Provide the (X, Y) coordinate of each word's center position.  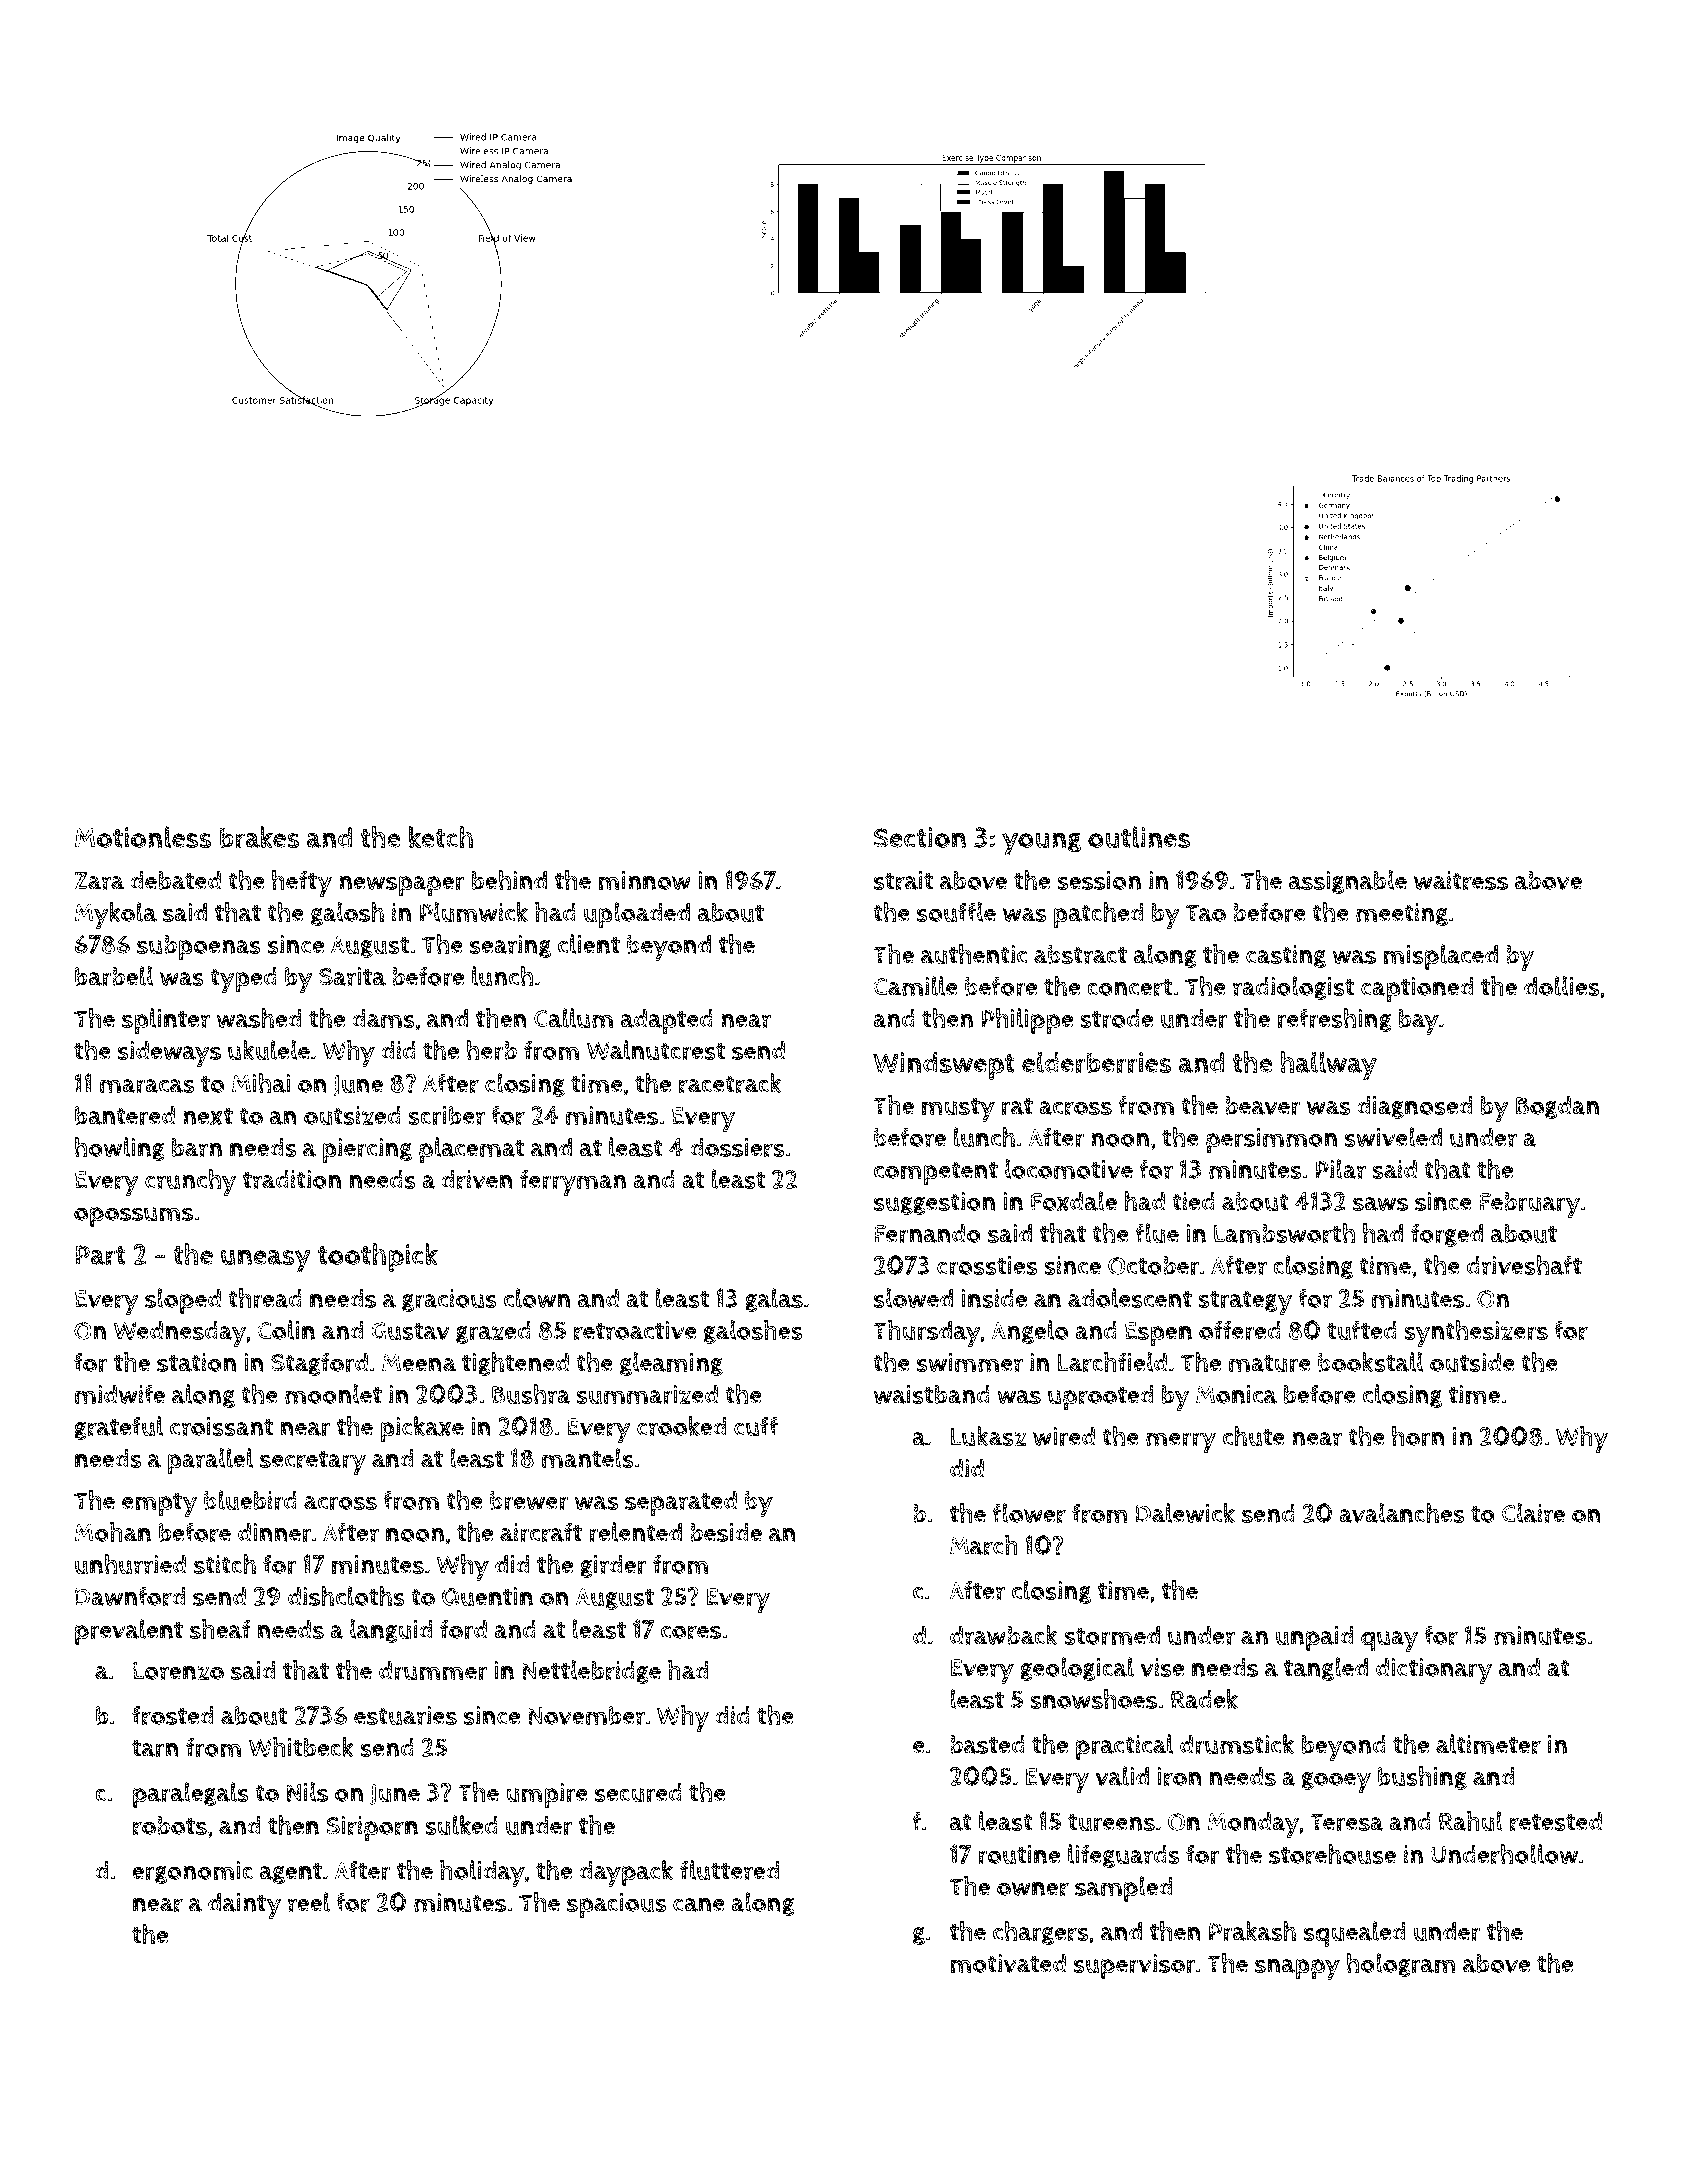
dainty (244, 1906)
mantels (588, 1458)
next (208, 1116)
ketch (441, 837)
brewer (529, 1501)
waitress (1461, 881)
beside (726, 1532)
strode (1116, 1019)
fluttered (729, 1870)
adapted (667, 1021)
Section (920, 837)
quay (1389, 1641)
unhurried (130, 1564)
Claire (1533, 1513)
